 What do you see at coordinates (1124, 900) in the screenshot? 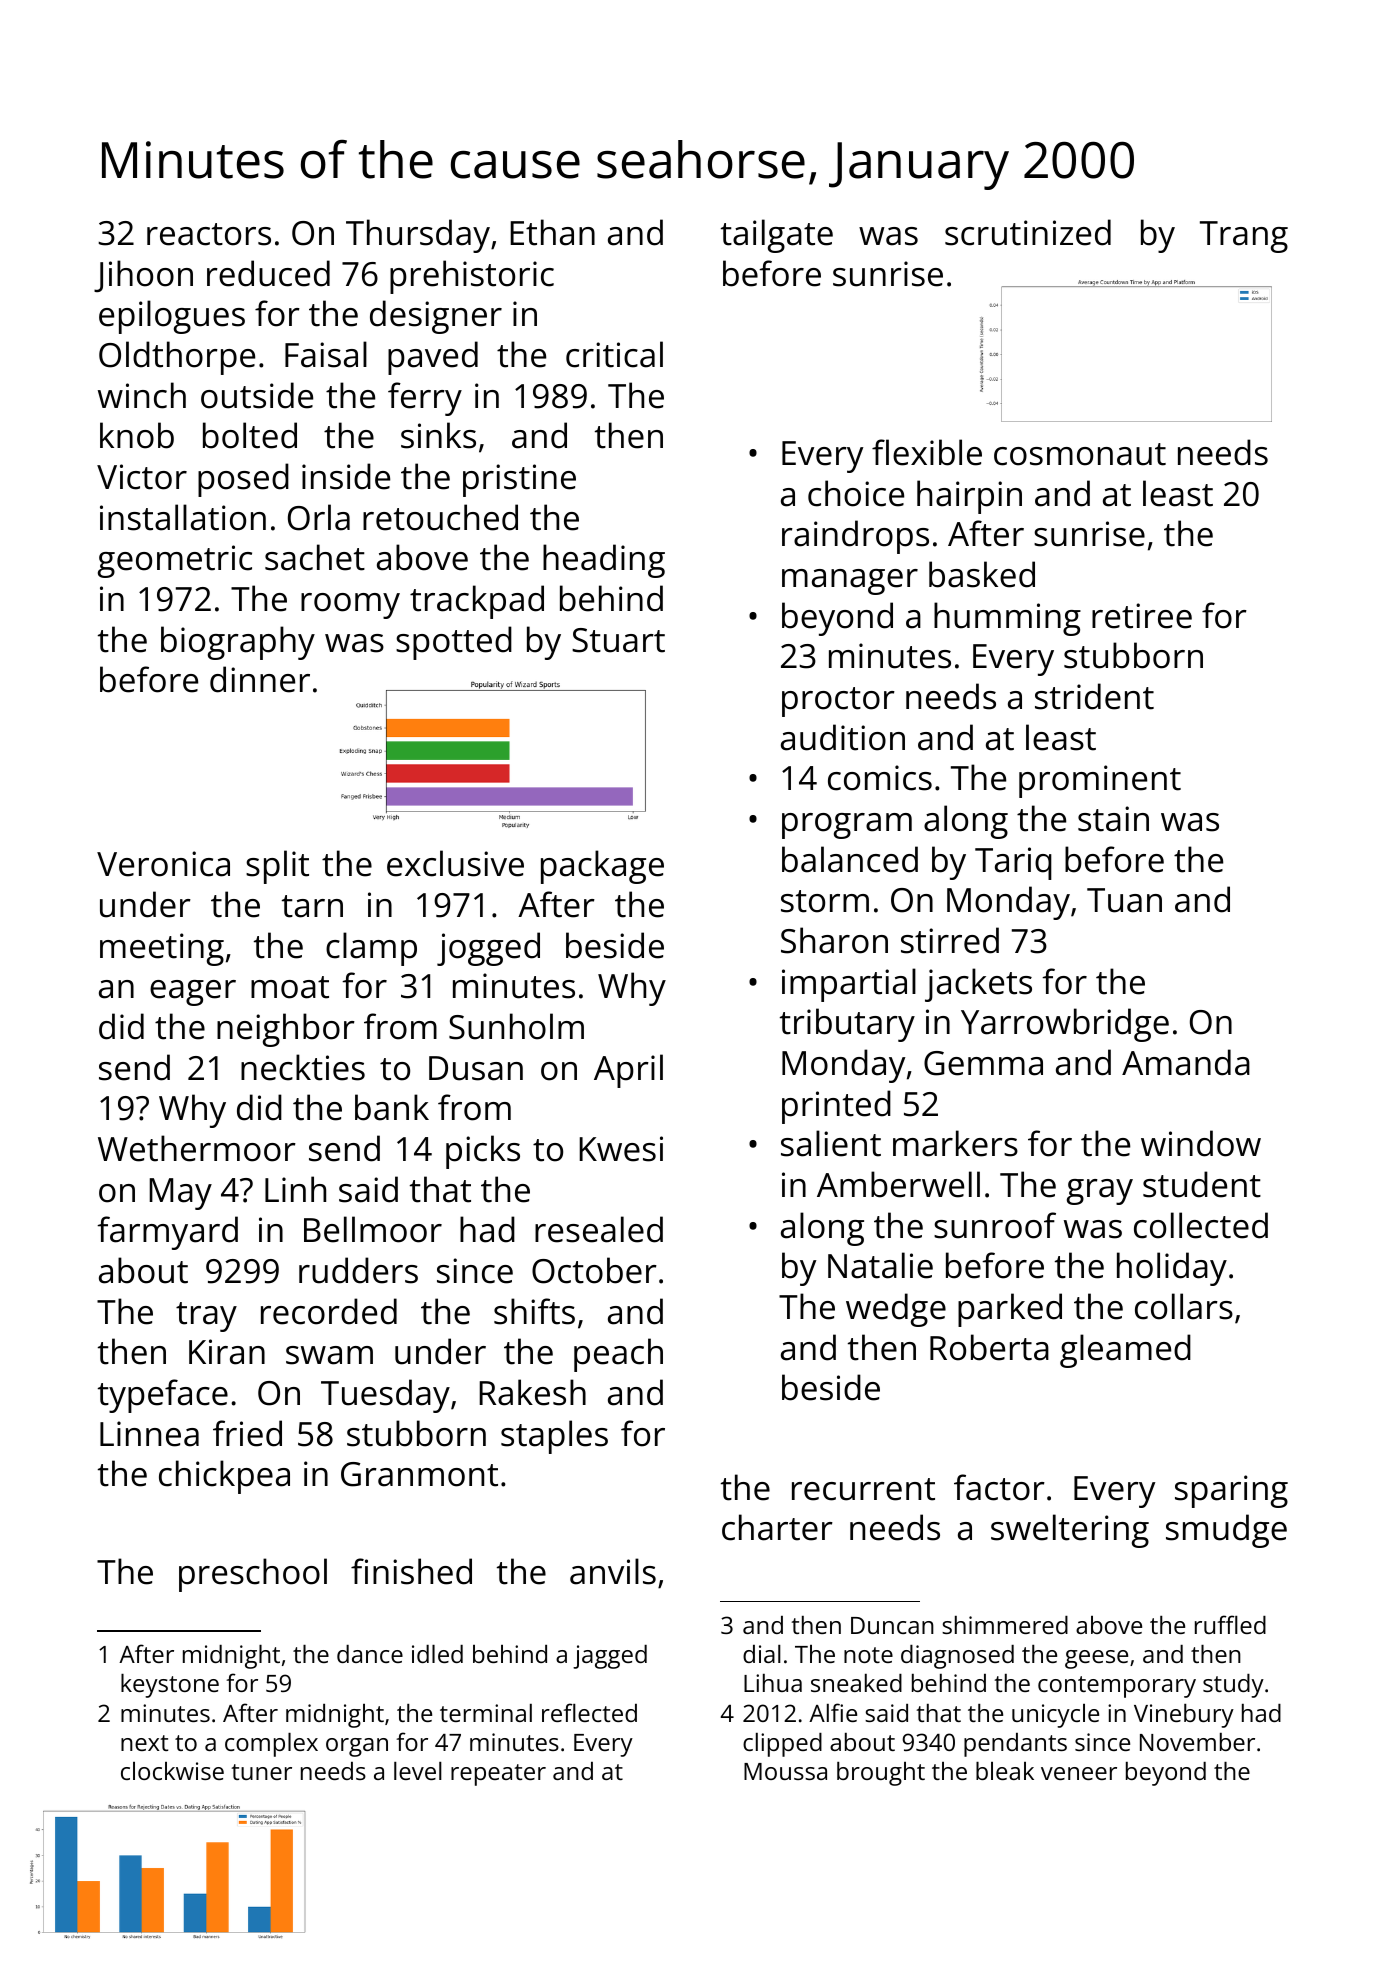
I see `Tuan` at bounding box center [1124, 900].
